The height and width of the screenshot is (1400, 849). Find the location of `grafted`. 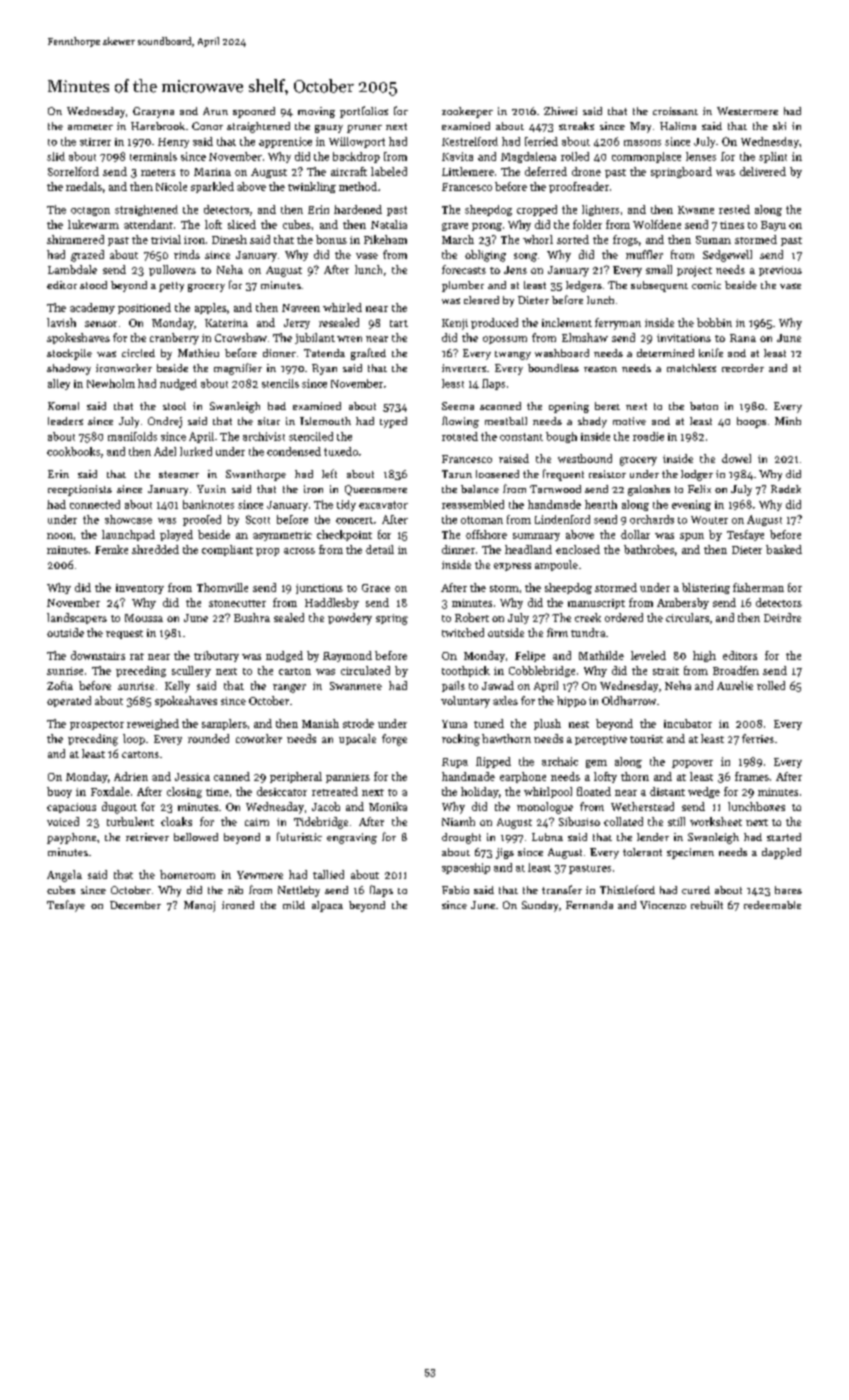

grafted is located at coordinates (368, 354).
